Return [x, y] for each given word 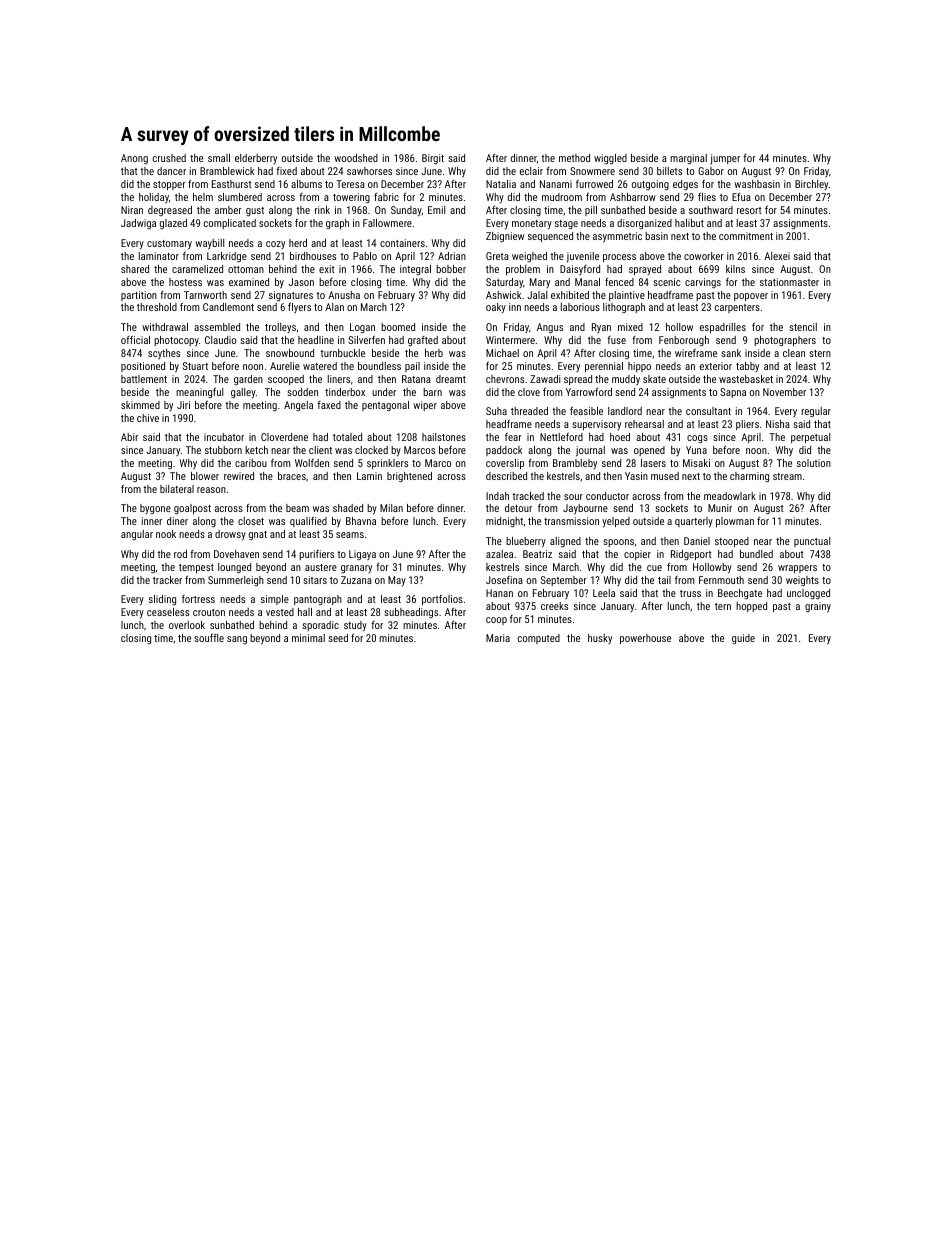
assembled [217, 327]
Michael [502, 353]
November [784, 392]
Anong [134, 159]
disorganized [644, 224]
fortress [198, 599]
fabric [386, 197]
